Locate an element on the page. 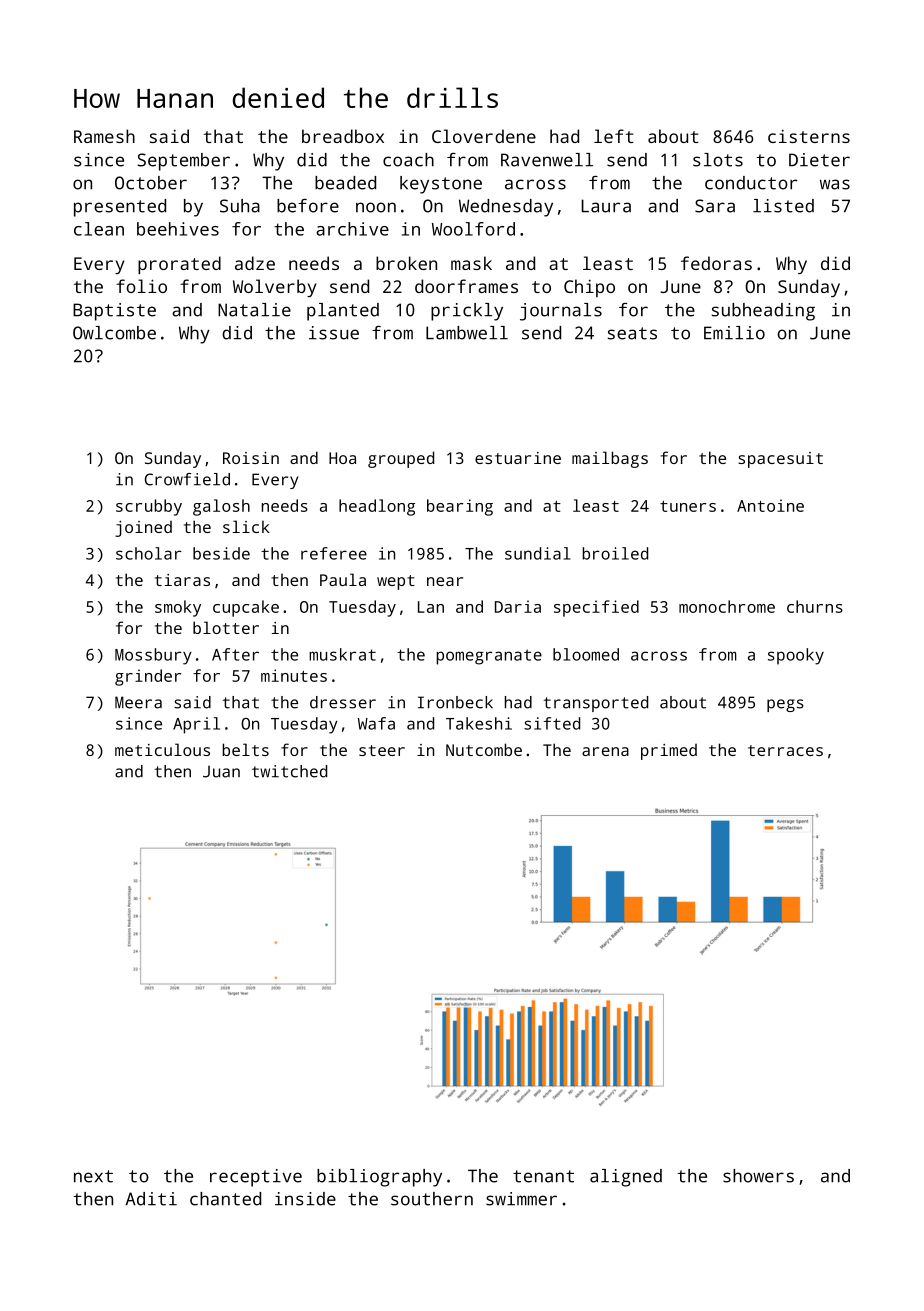  primed is located at coordinates (669, 752).
